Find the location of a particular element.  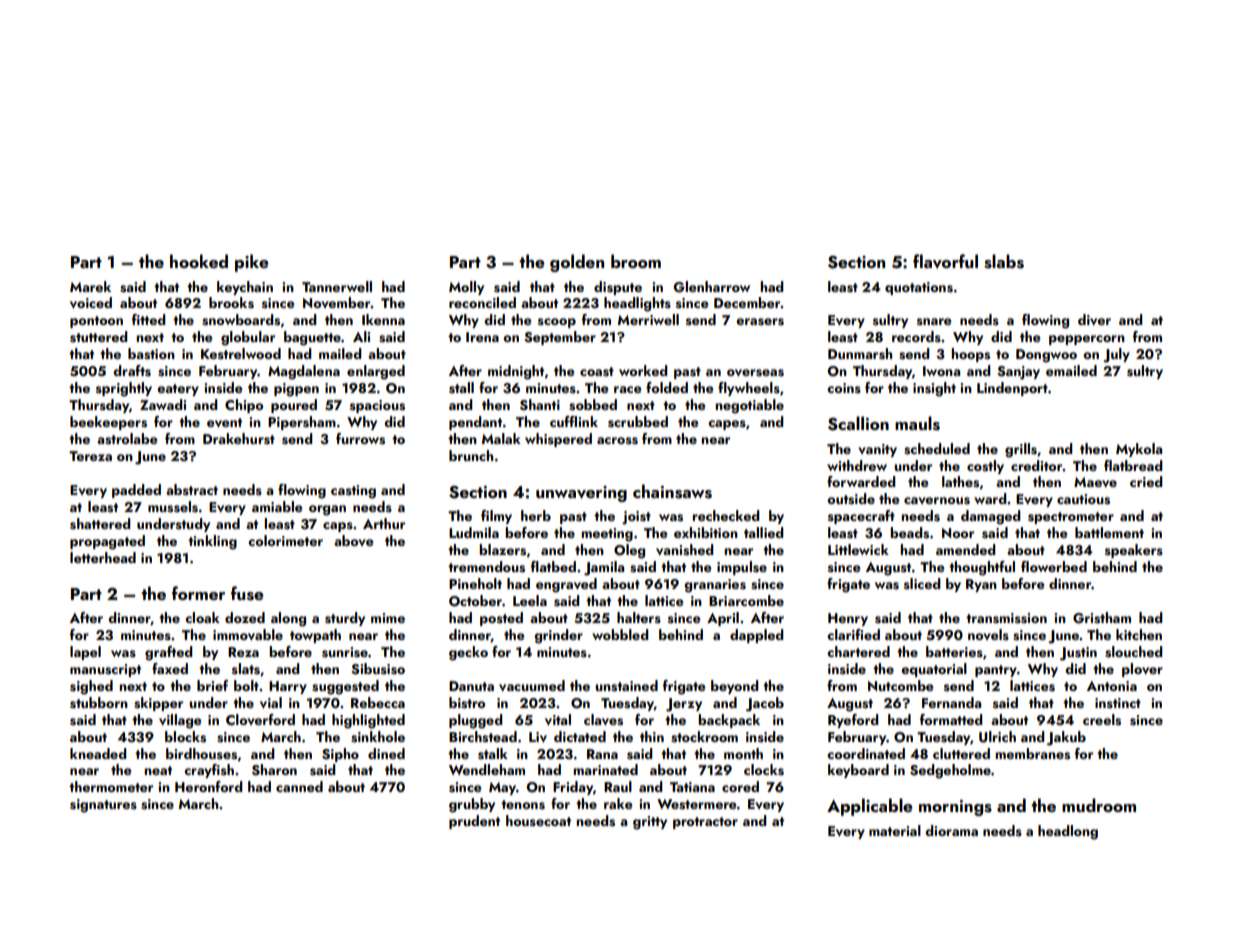

golden is located at coordinates (577, 263).
